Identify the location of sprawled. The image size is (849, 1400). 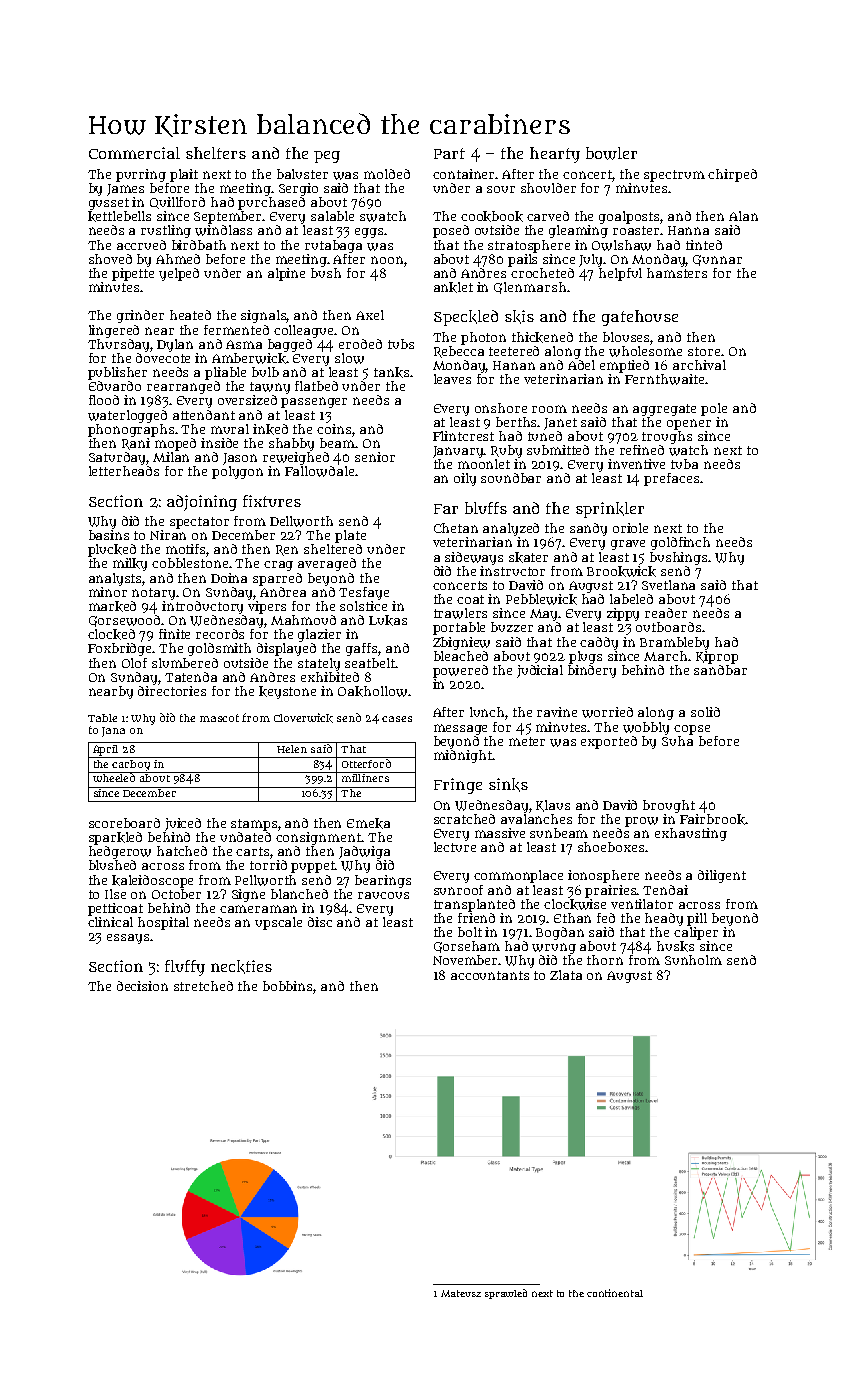
(506, 1294).
